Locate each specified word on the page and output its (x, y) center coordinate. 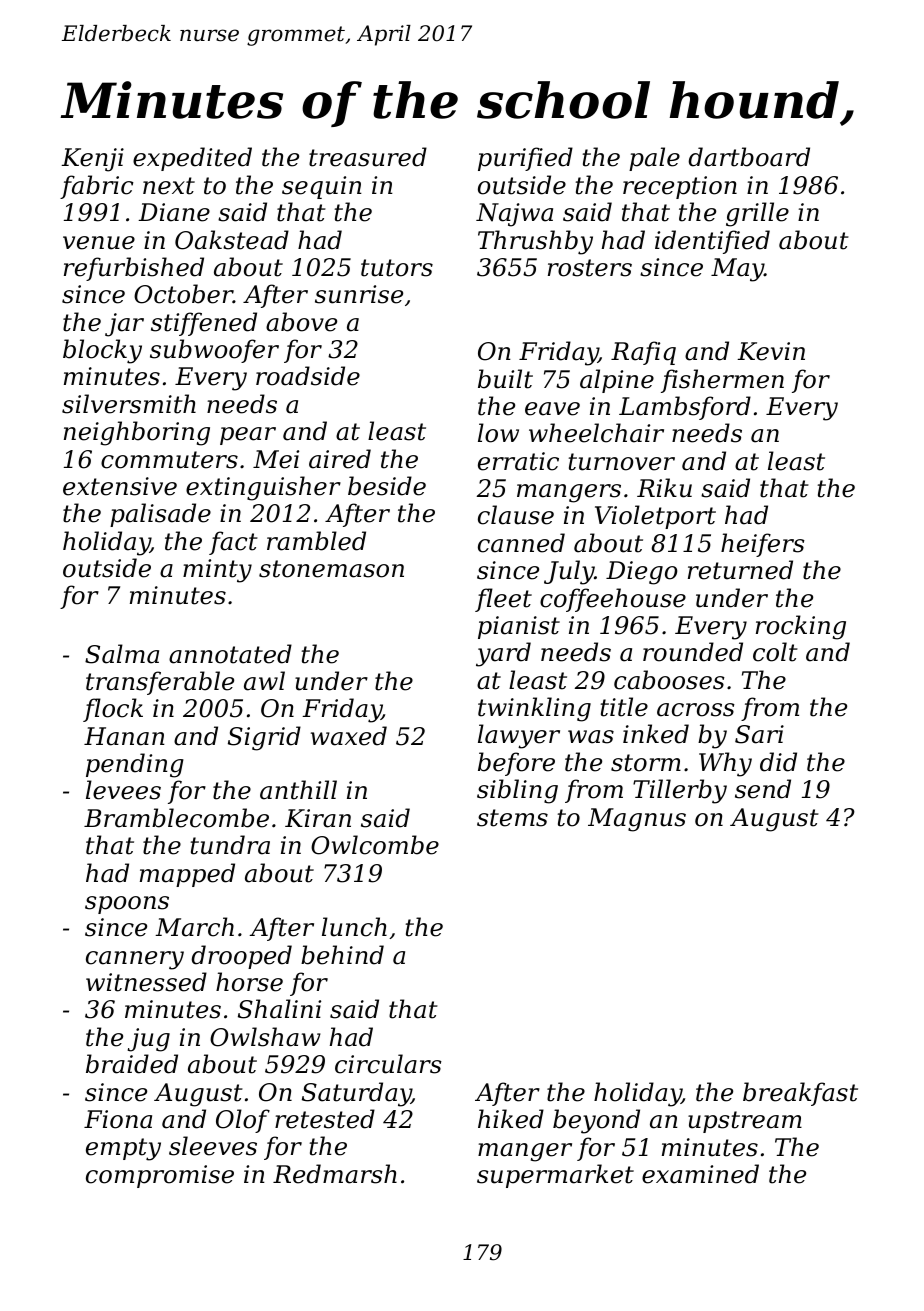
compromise (160, 1176)
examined (700, 1174)
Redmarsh (335, 1174)
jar (124, 325)
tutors (397, 268)
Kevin (771, 351)
